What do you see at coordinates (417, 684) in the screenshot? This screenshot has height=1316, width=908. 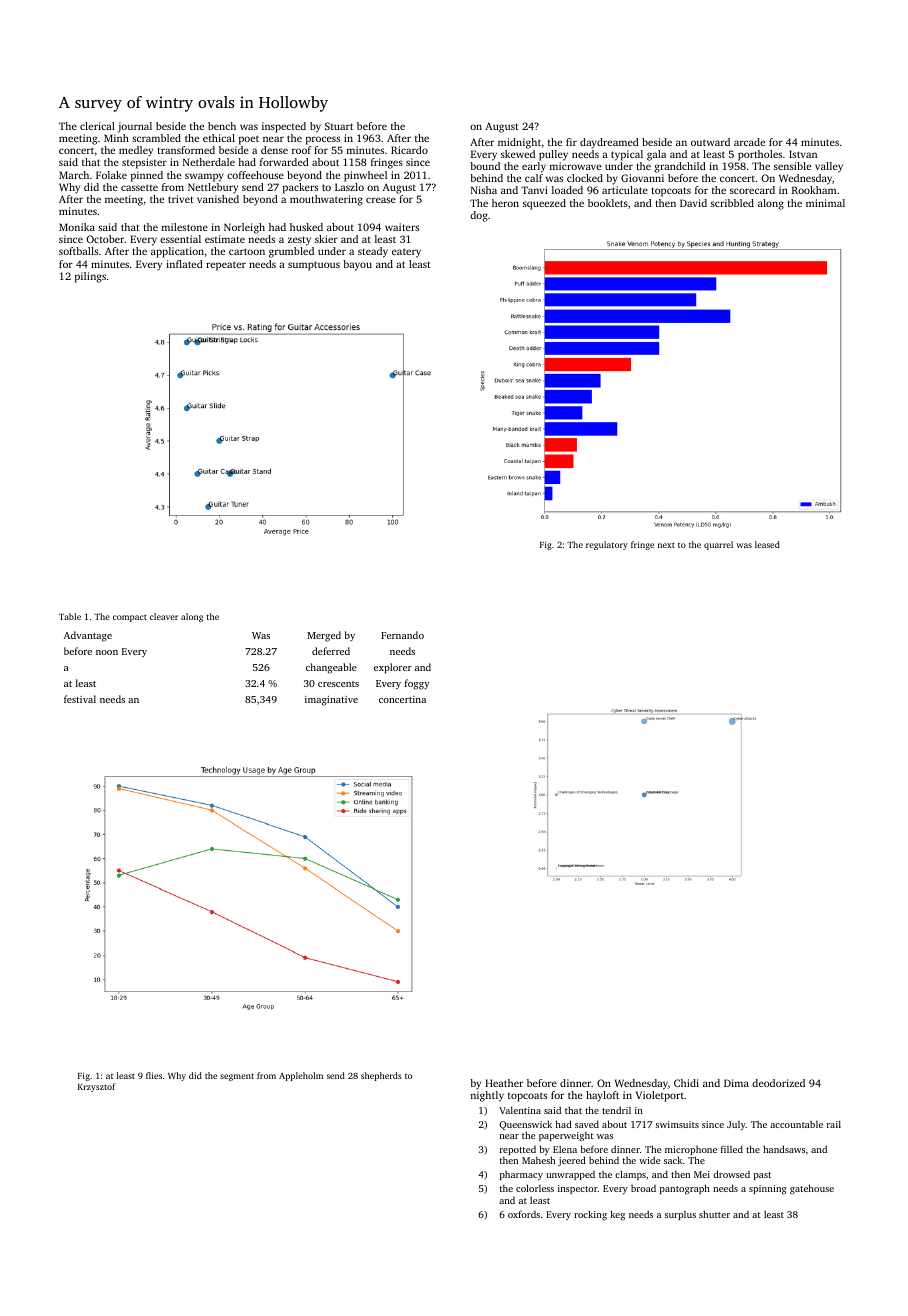 I see `foggy` at bounding box center [417, 684].
